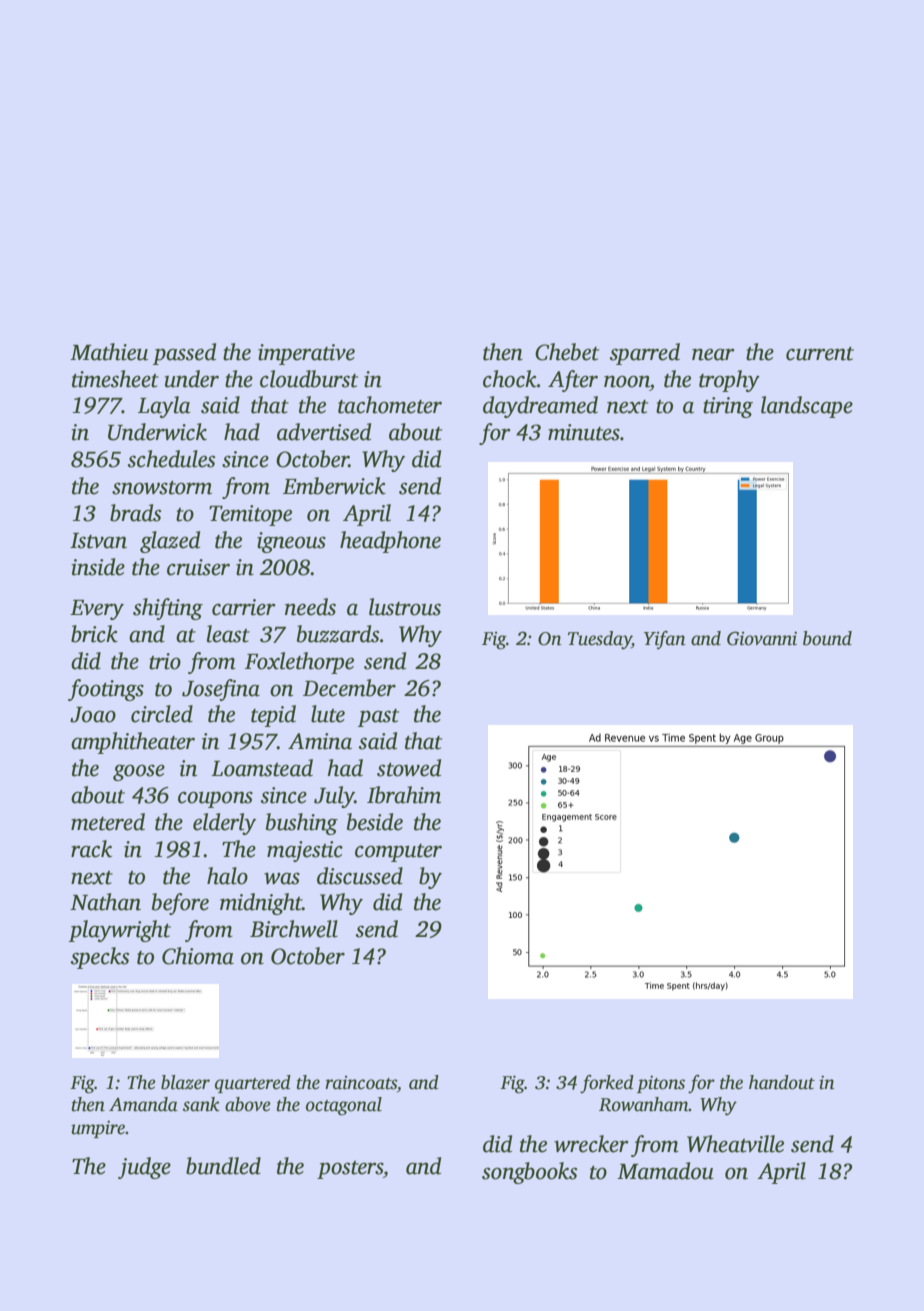 This screenshot has height=1311, width=924. I want to click on advertised, so click(324, 432).
